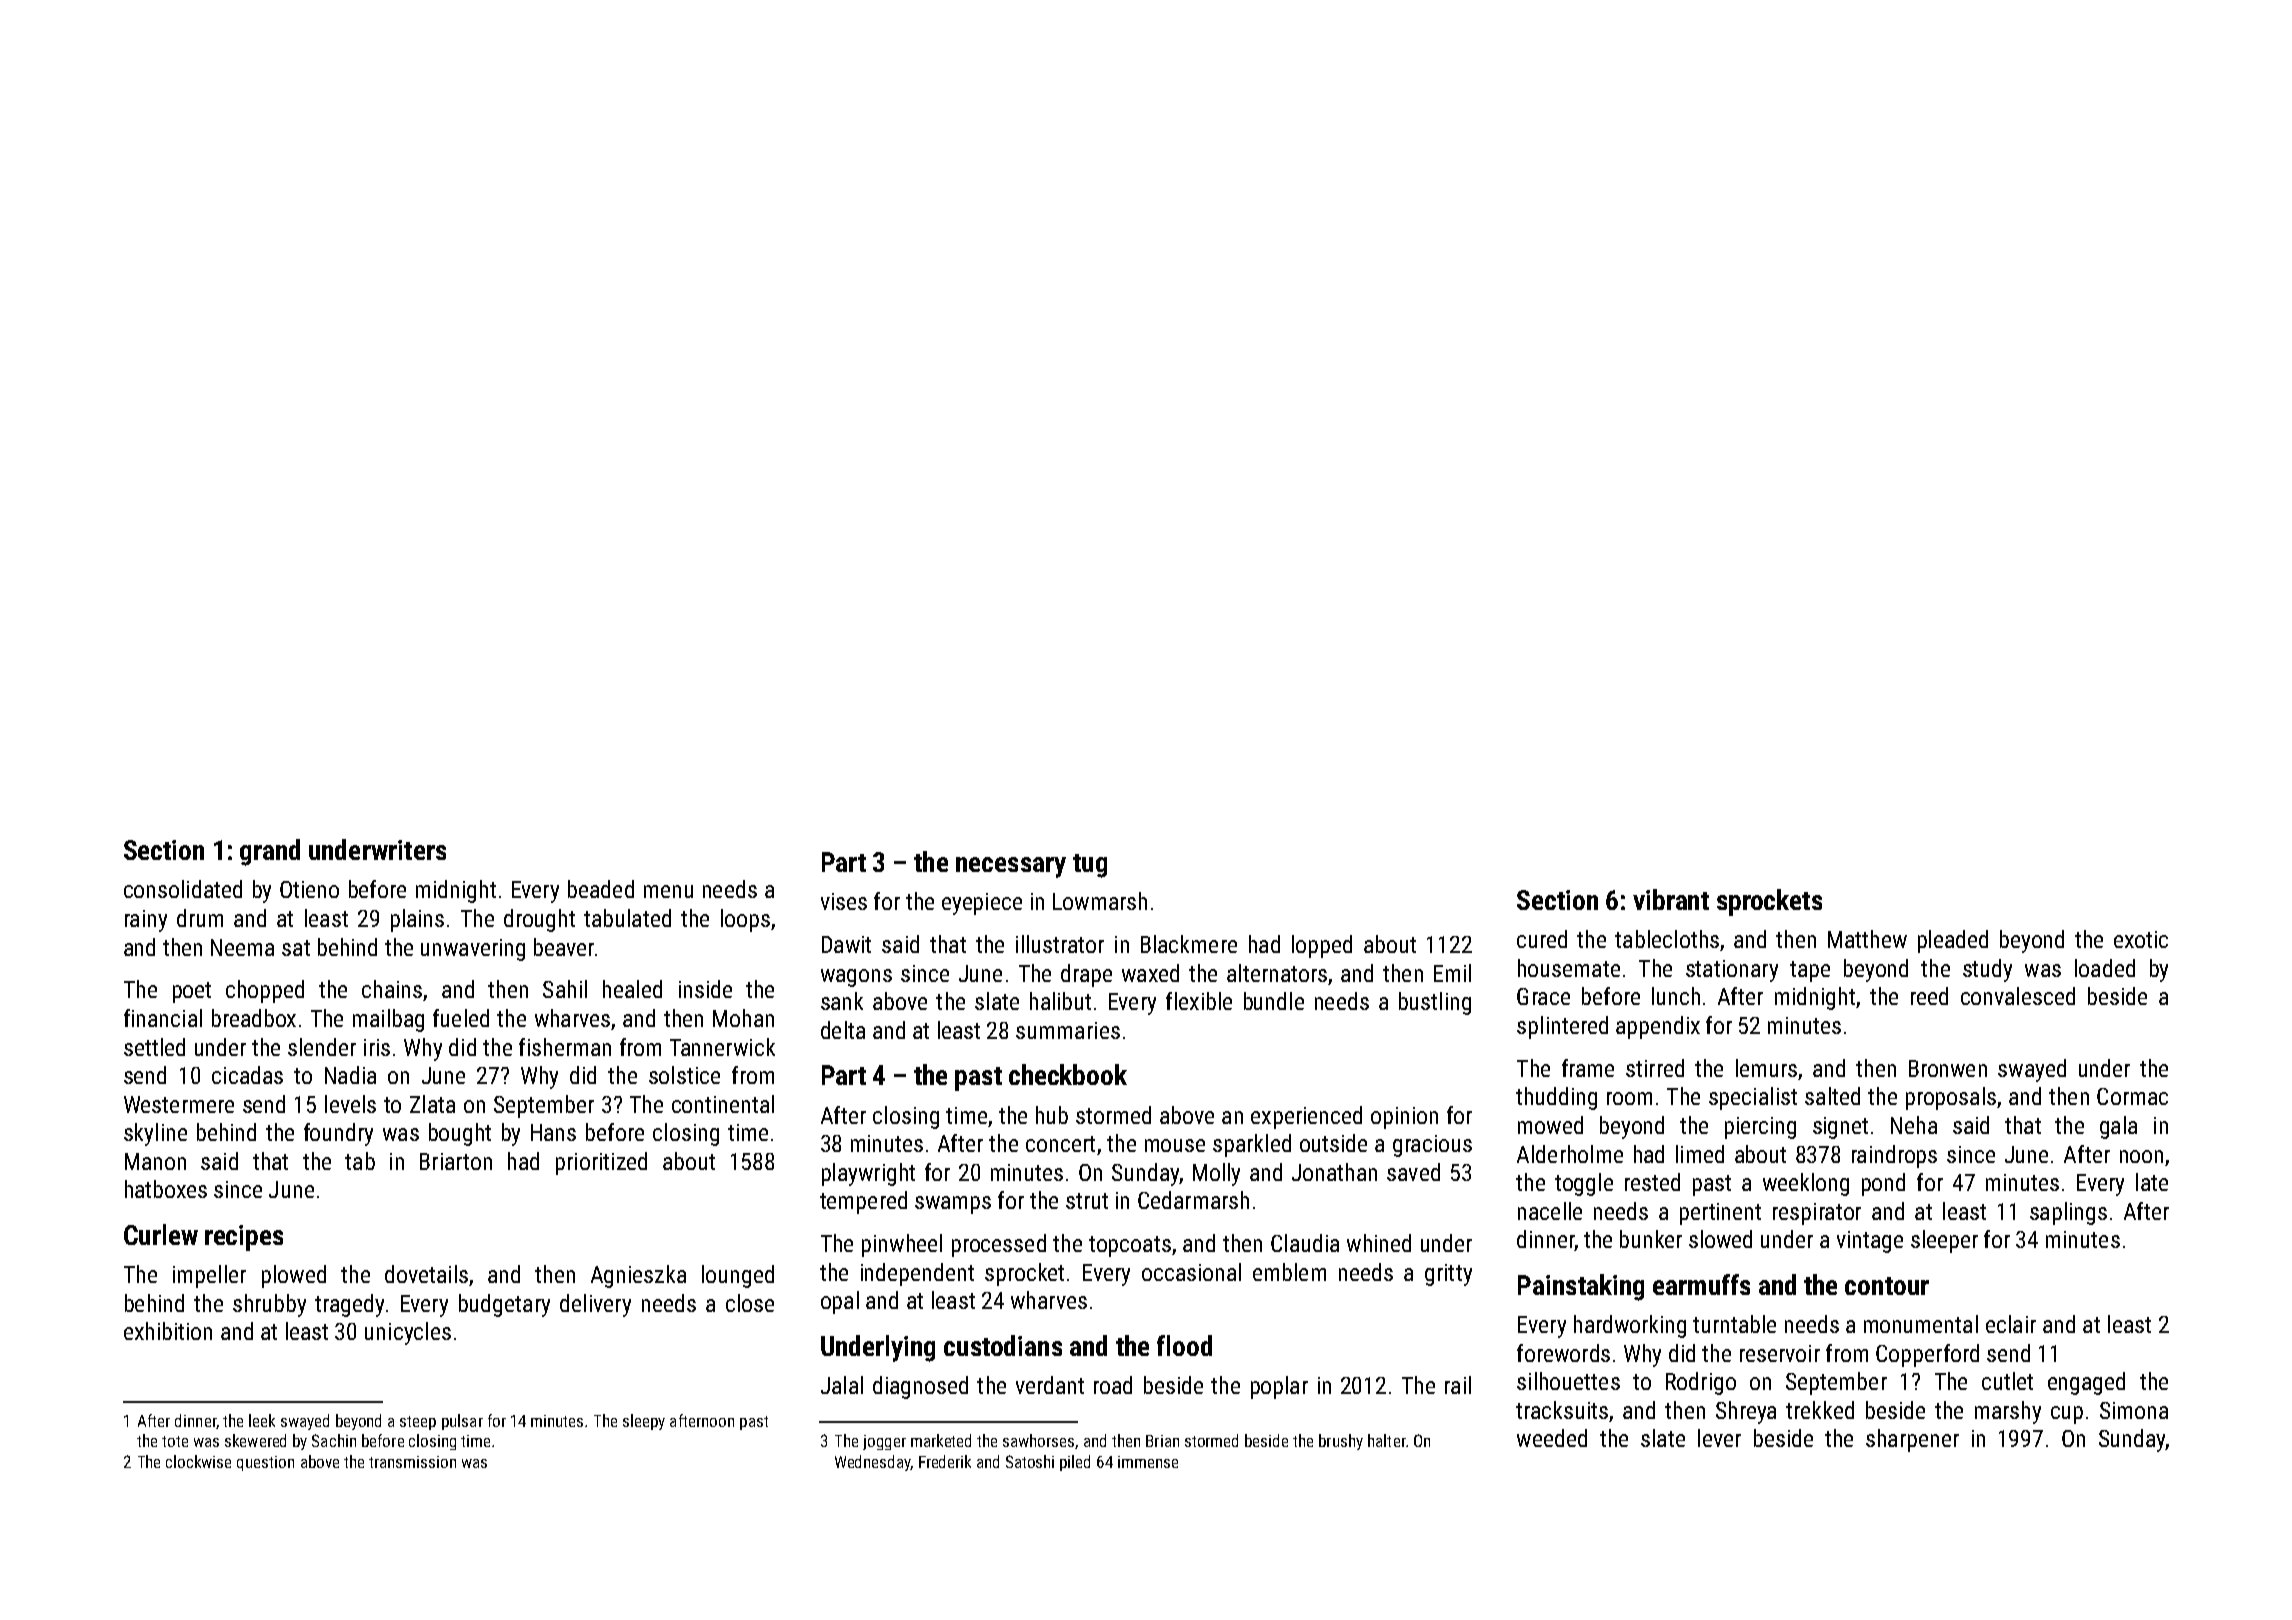  I want to click on leek, so click(262, 1420).
